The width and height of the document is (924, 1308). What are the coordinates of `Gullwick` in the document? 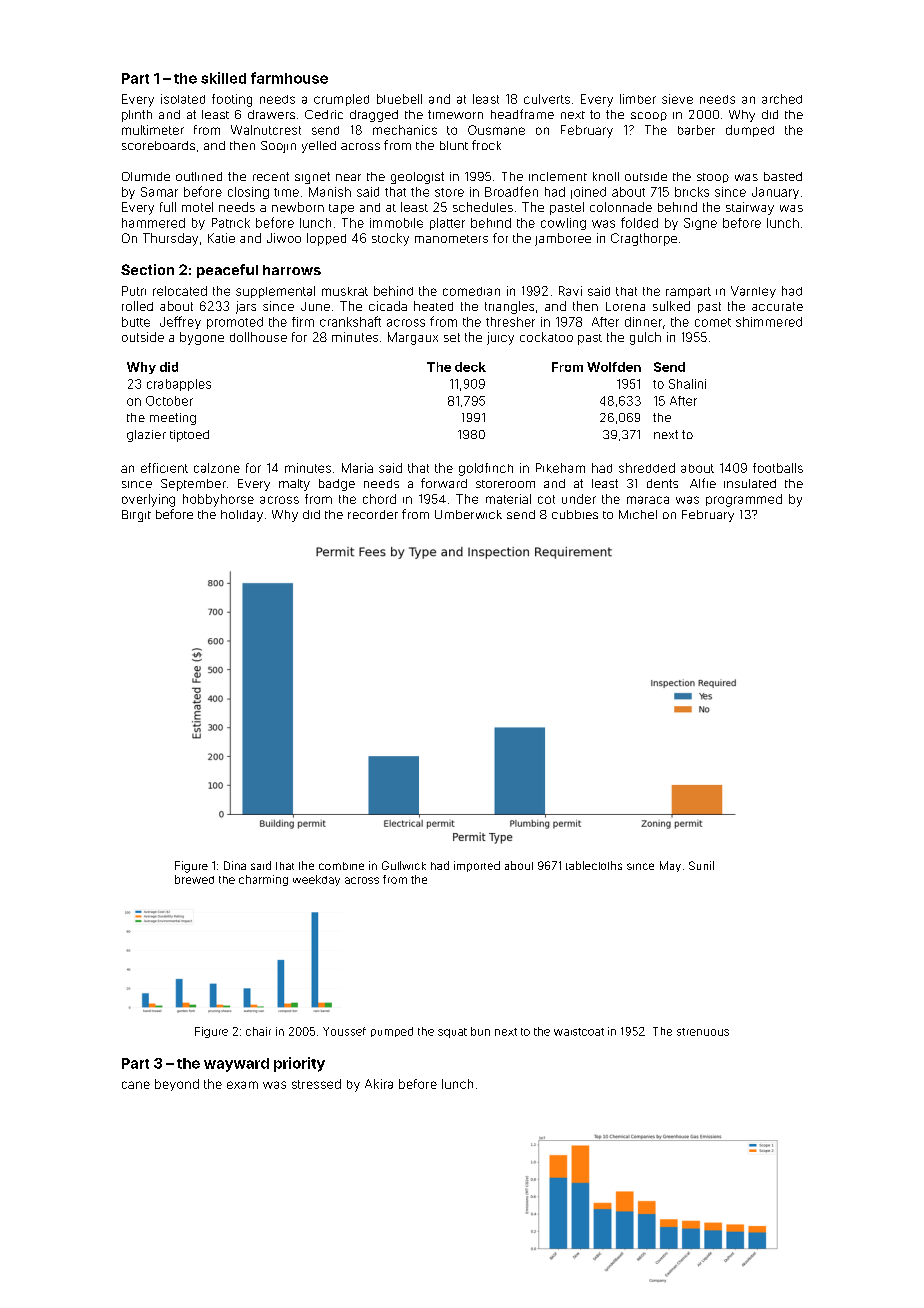 It's located at (404, 865).
